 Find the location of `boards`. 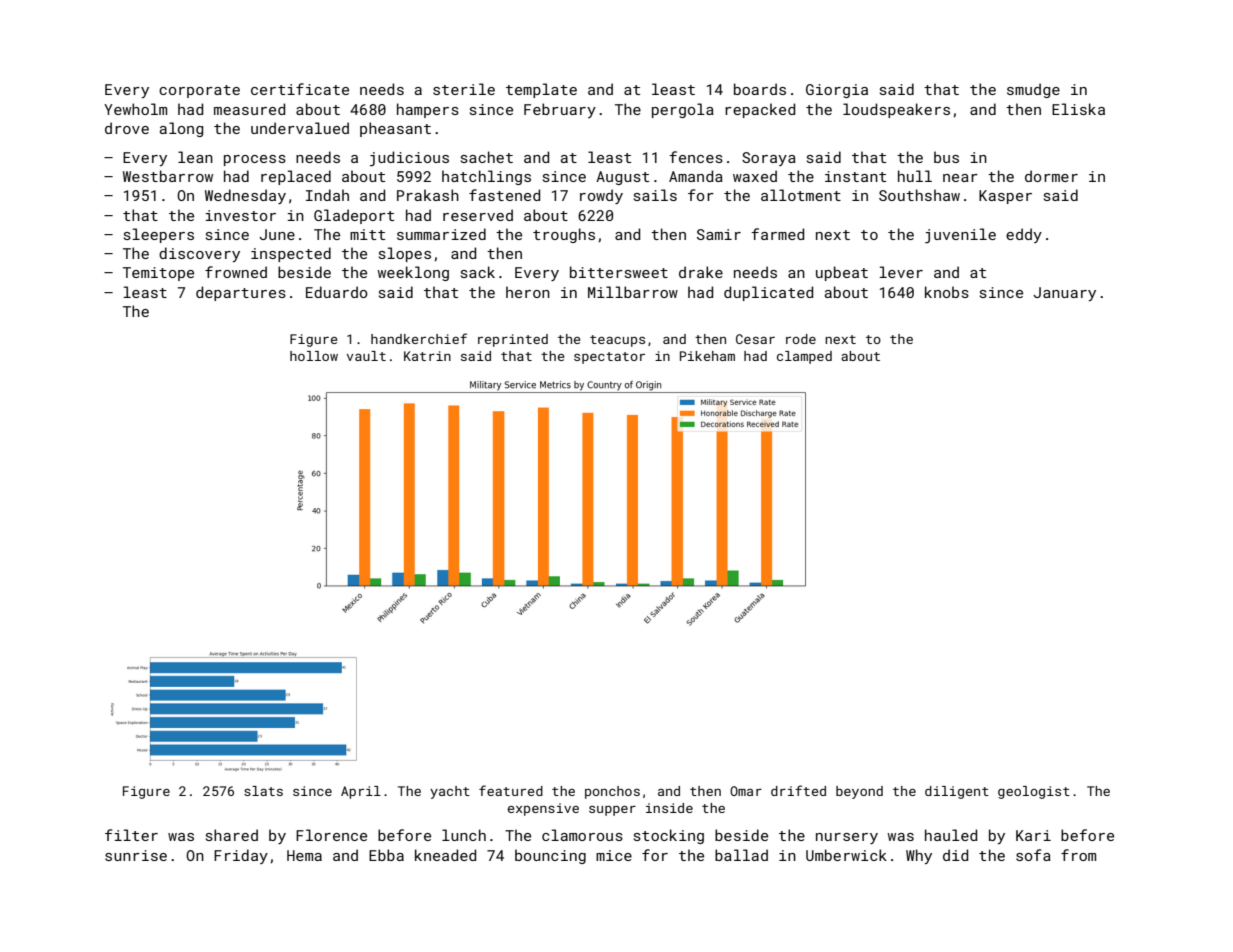

boards is located at coordinates (760, 89).
